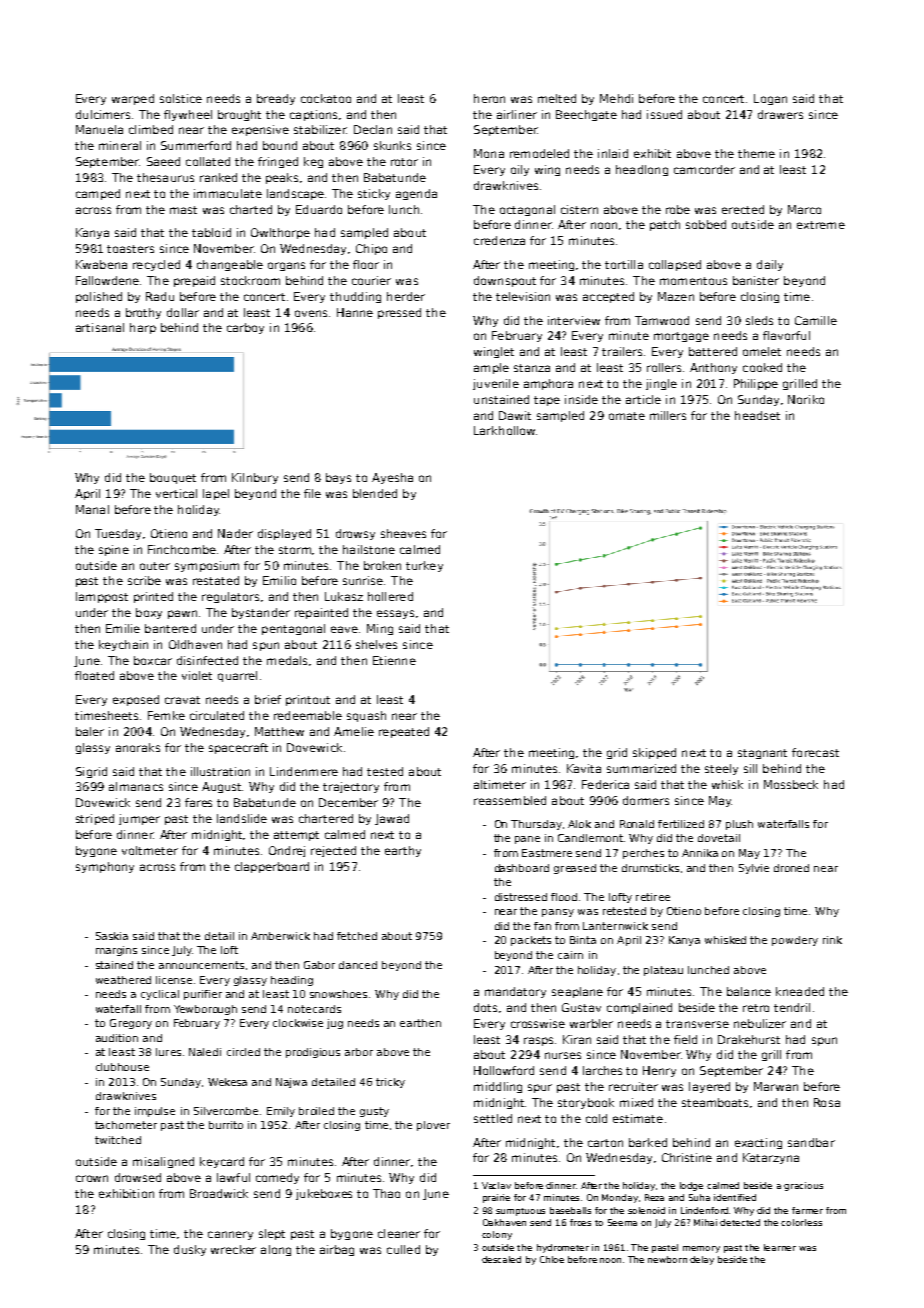 Image resolution: width=924 pixels, height=1308 pixels. I want to click on recycled, so click(156, 265).
